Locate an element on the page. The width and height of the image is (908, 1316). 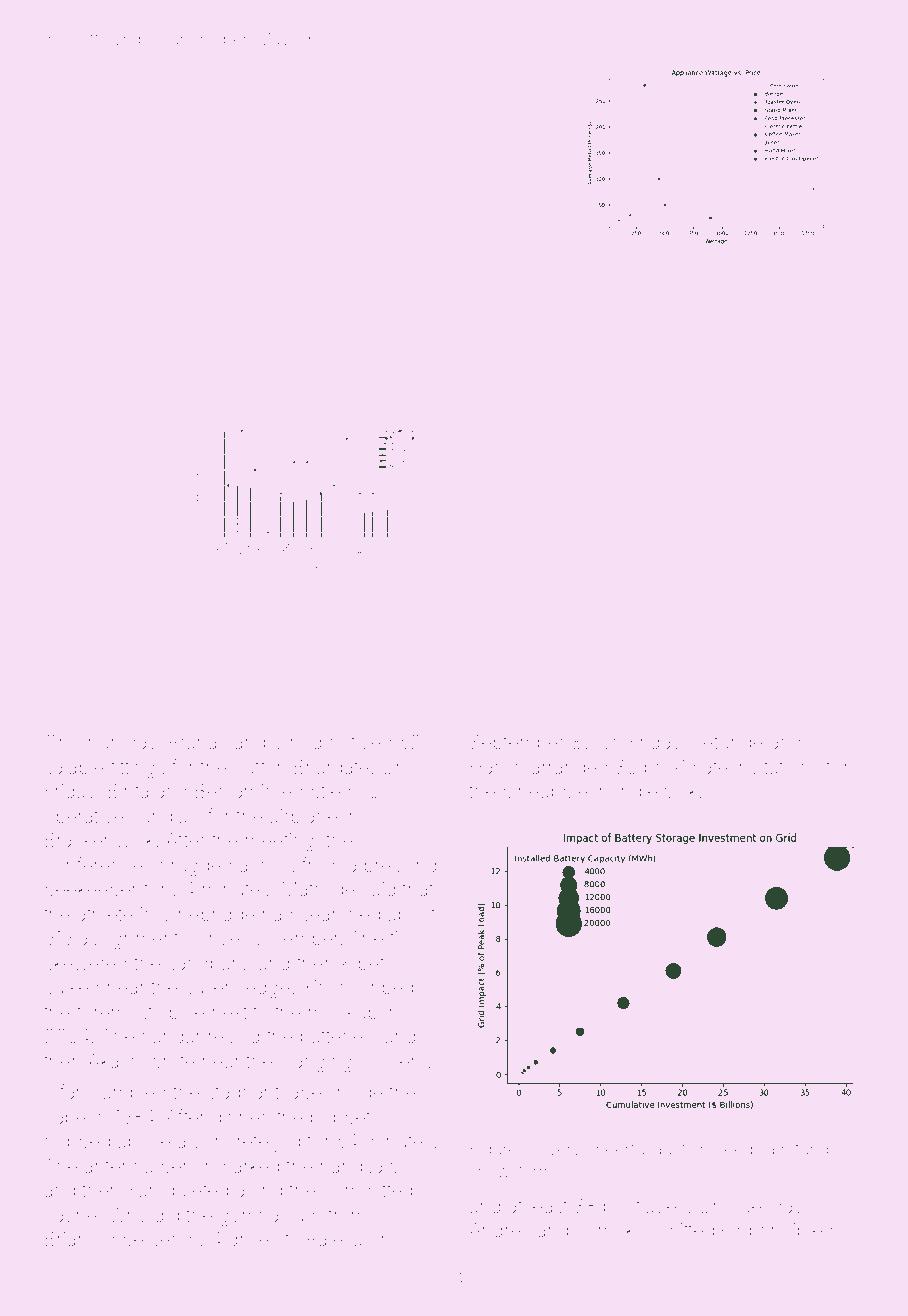
shrugged is located at coordinates (191, 867).
